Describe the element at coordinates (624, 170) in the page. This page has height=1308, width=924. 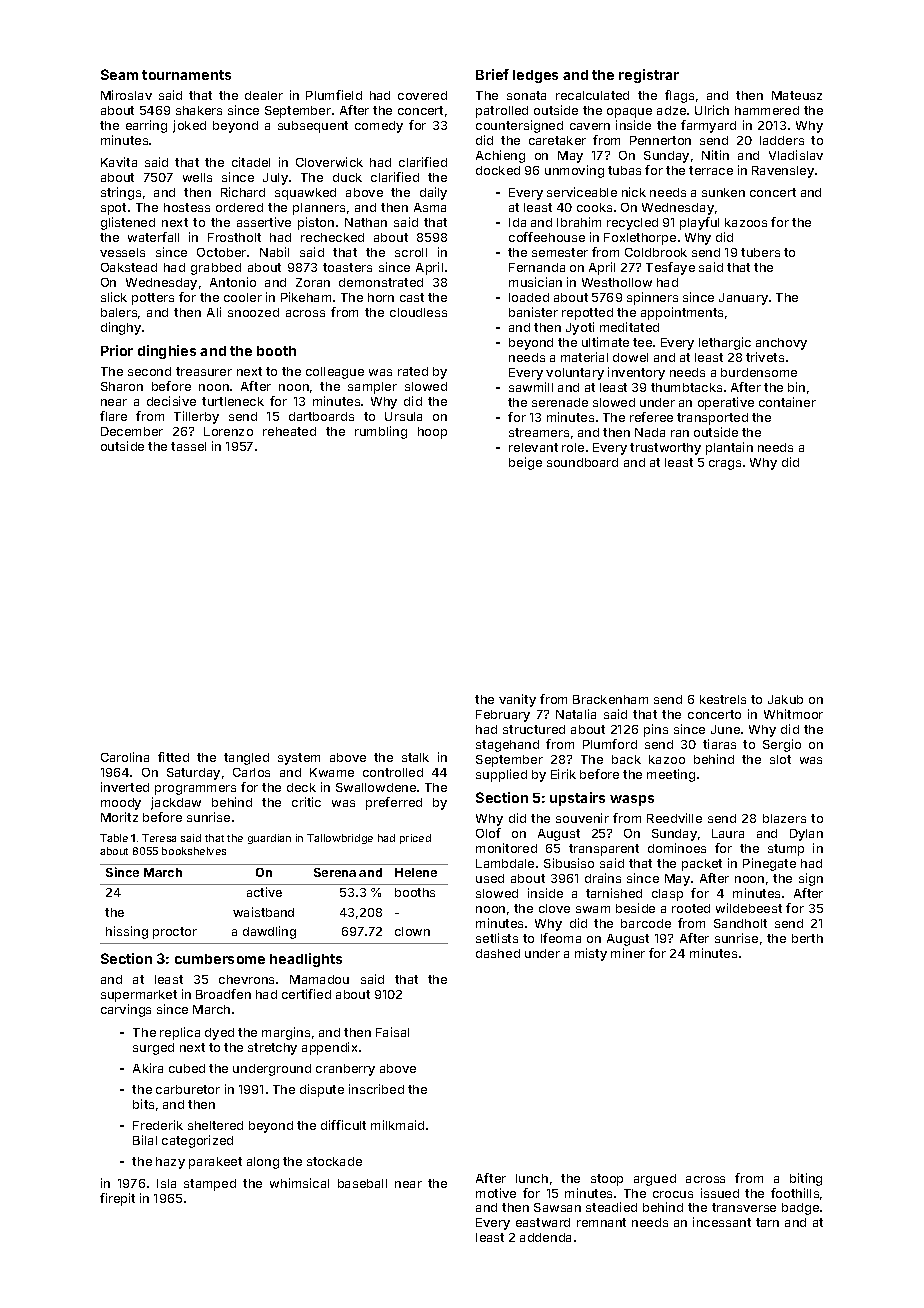
I see `tubas` at that location.
